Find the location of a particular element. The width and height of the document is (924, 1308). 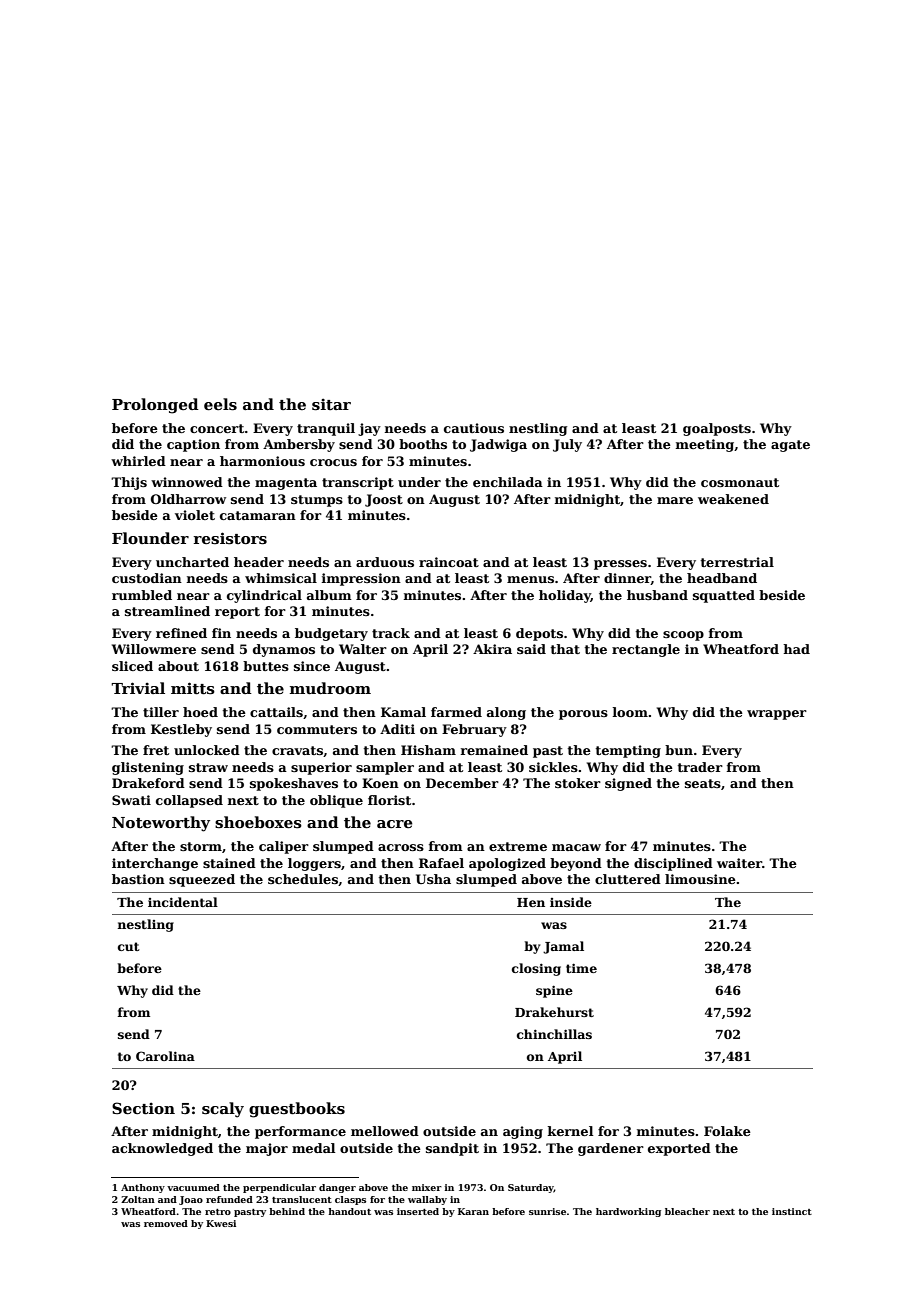

guestbooks is located at coordinates (297, 1110).
